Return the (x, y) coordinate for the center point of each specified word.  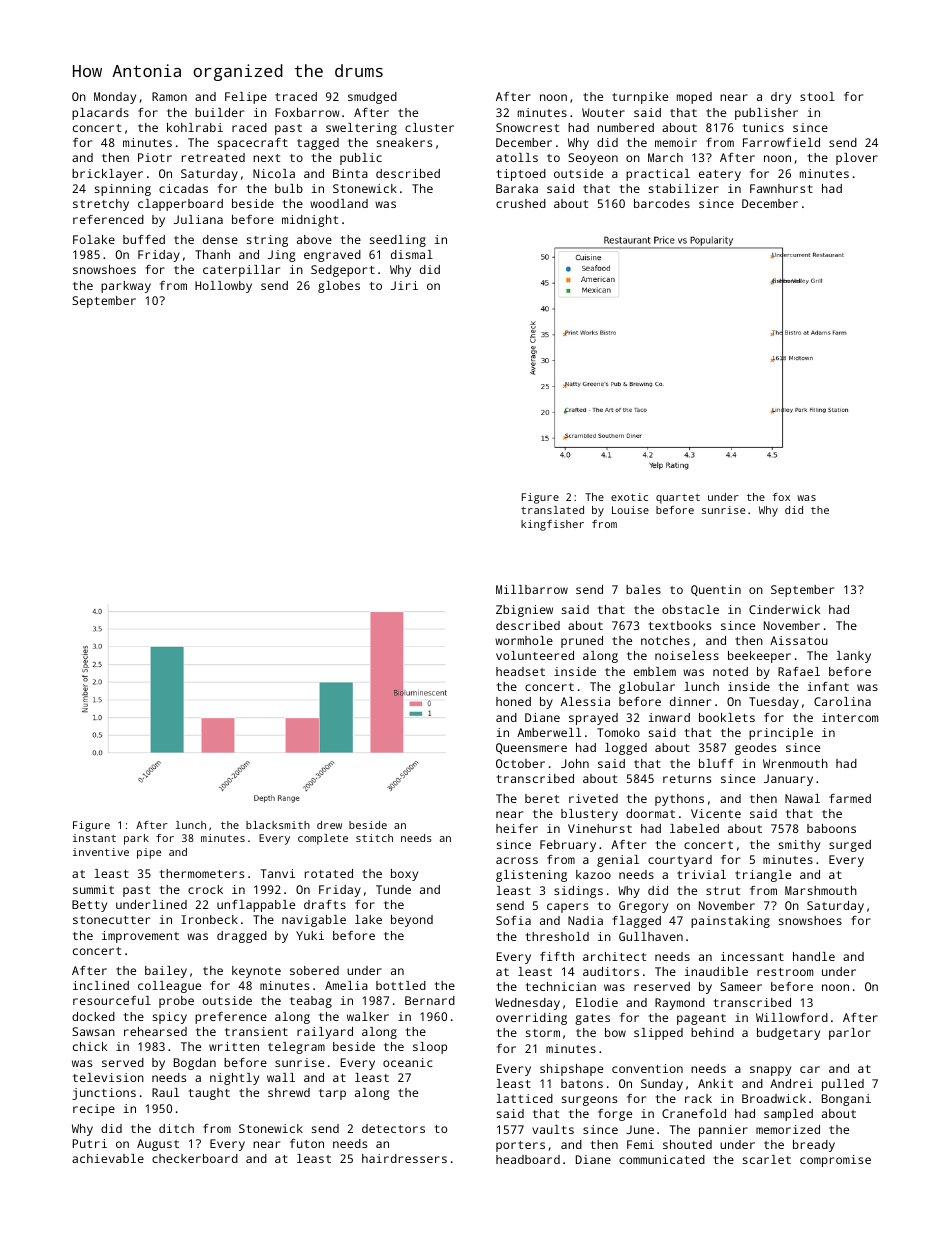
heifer (517, 828)
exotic (629, 497)
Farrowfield (781, 142)
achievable (108, 1158)
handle (814, 956)
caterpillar (241, 271)
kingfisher (552, 525)
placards (100, 114)
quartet (678, 499)
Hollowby (223, 287)
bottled (401, 985)
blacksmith (278, 825)
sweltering (361, 129)
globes (339, 287)
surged (850, 846)
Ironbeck (209, 919)
